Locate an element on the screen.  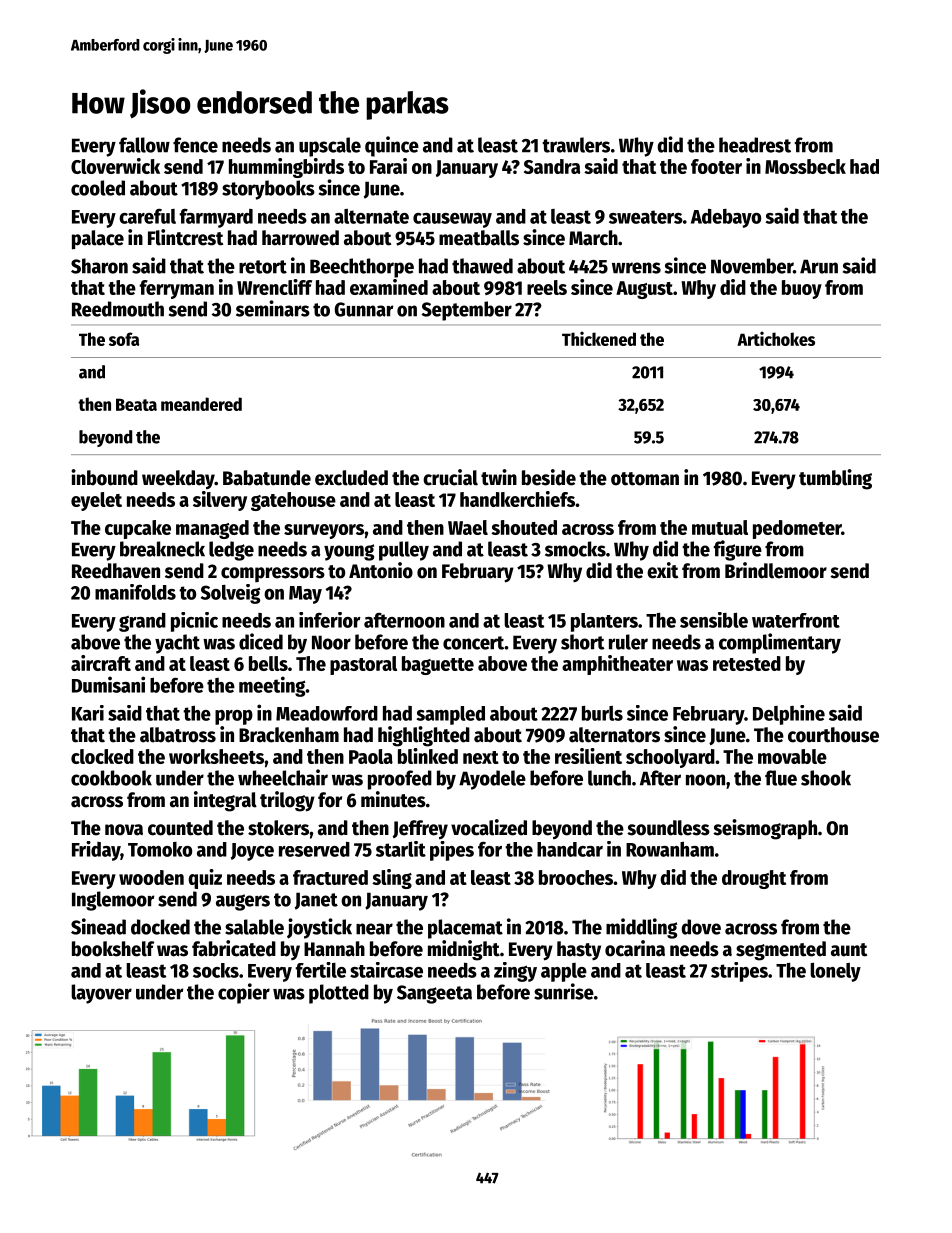
complimentary is located at coordinates (780, 643).
